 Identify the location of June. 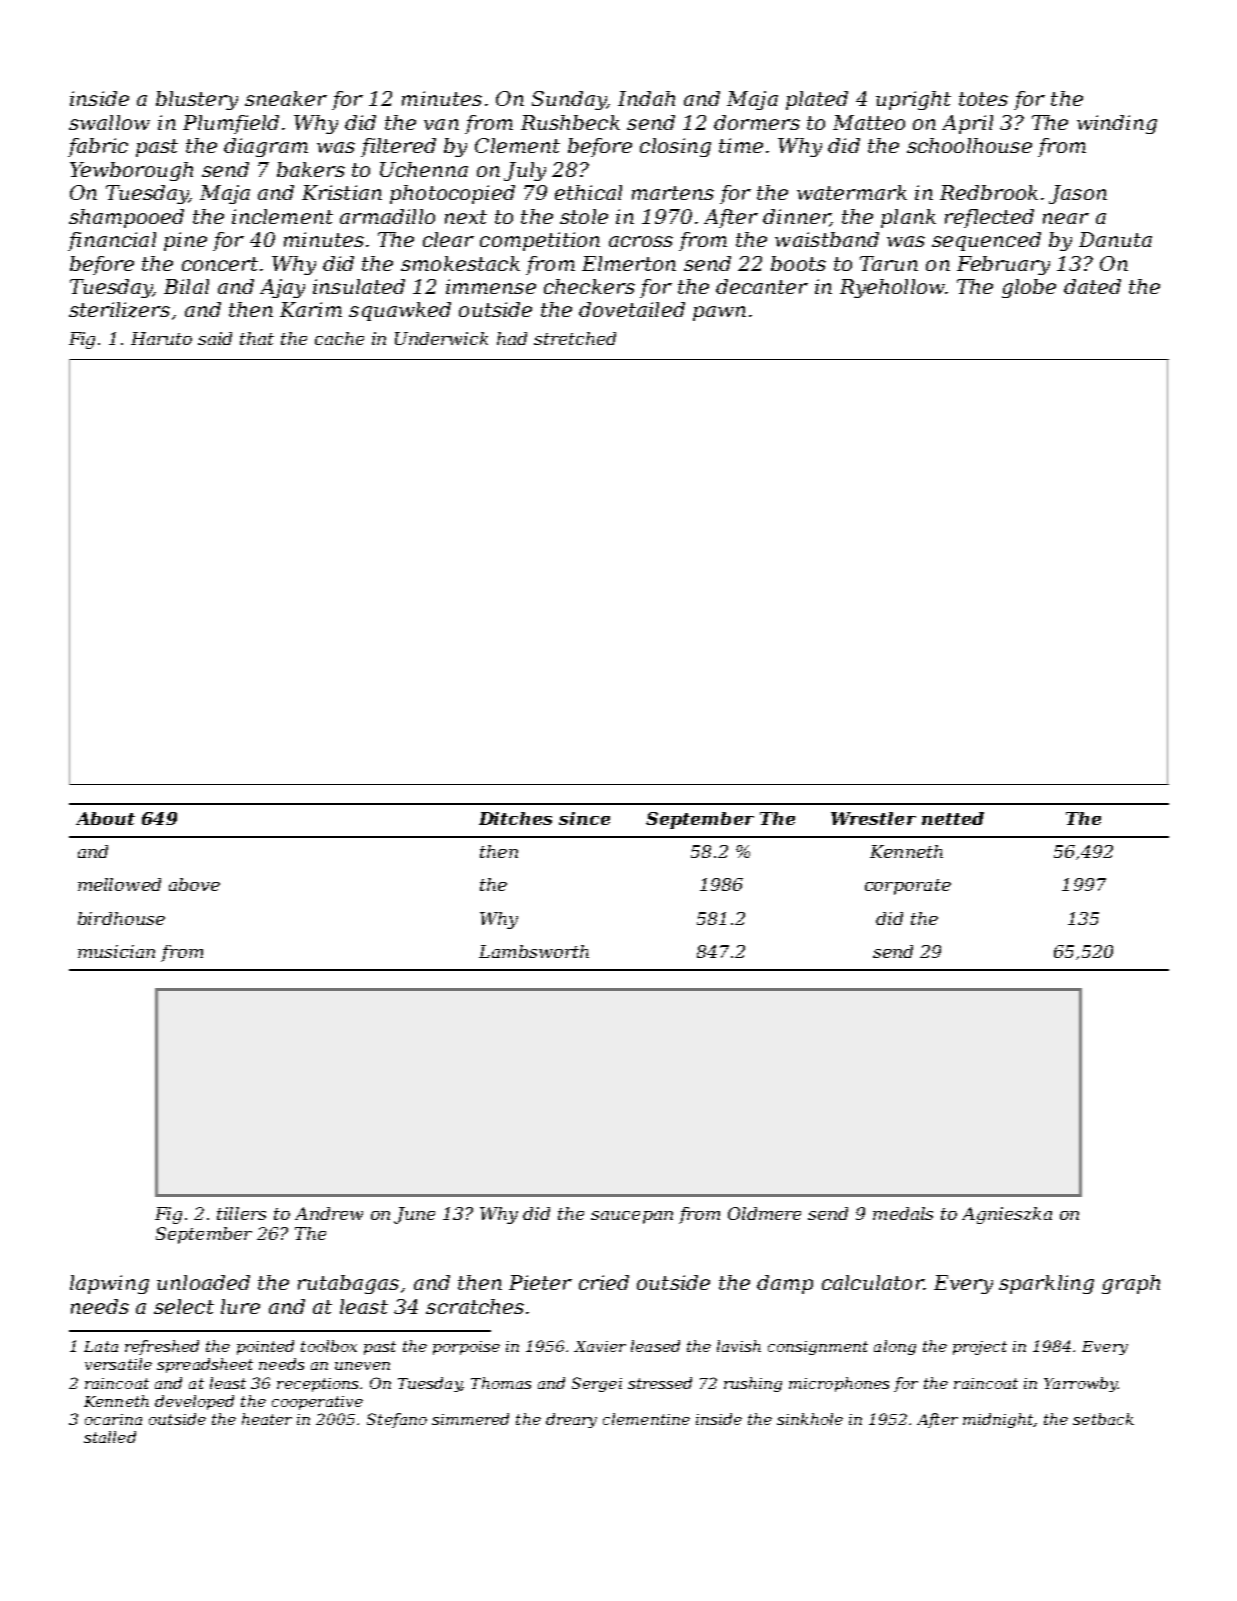
(414, 1215).
